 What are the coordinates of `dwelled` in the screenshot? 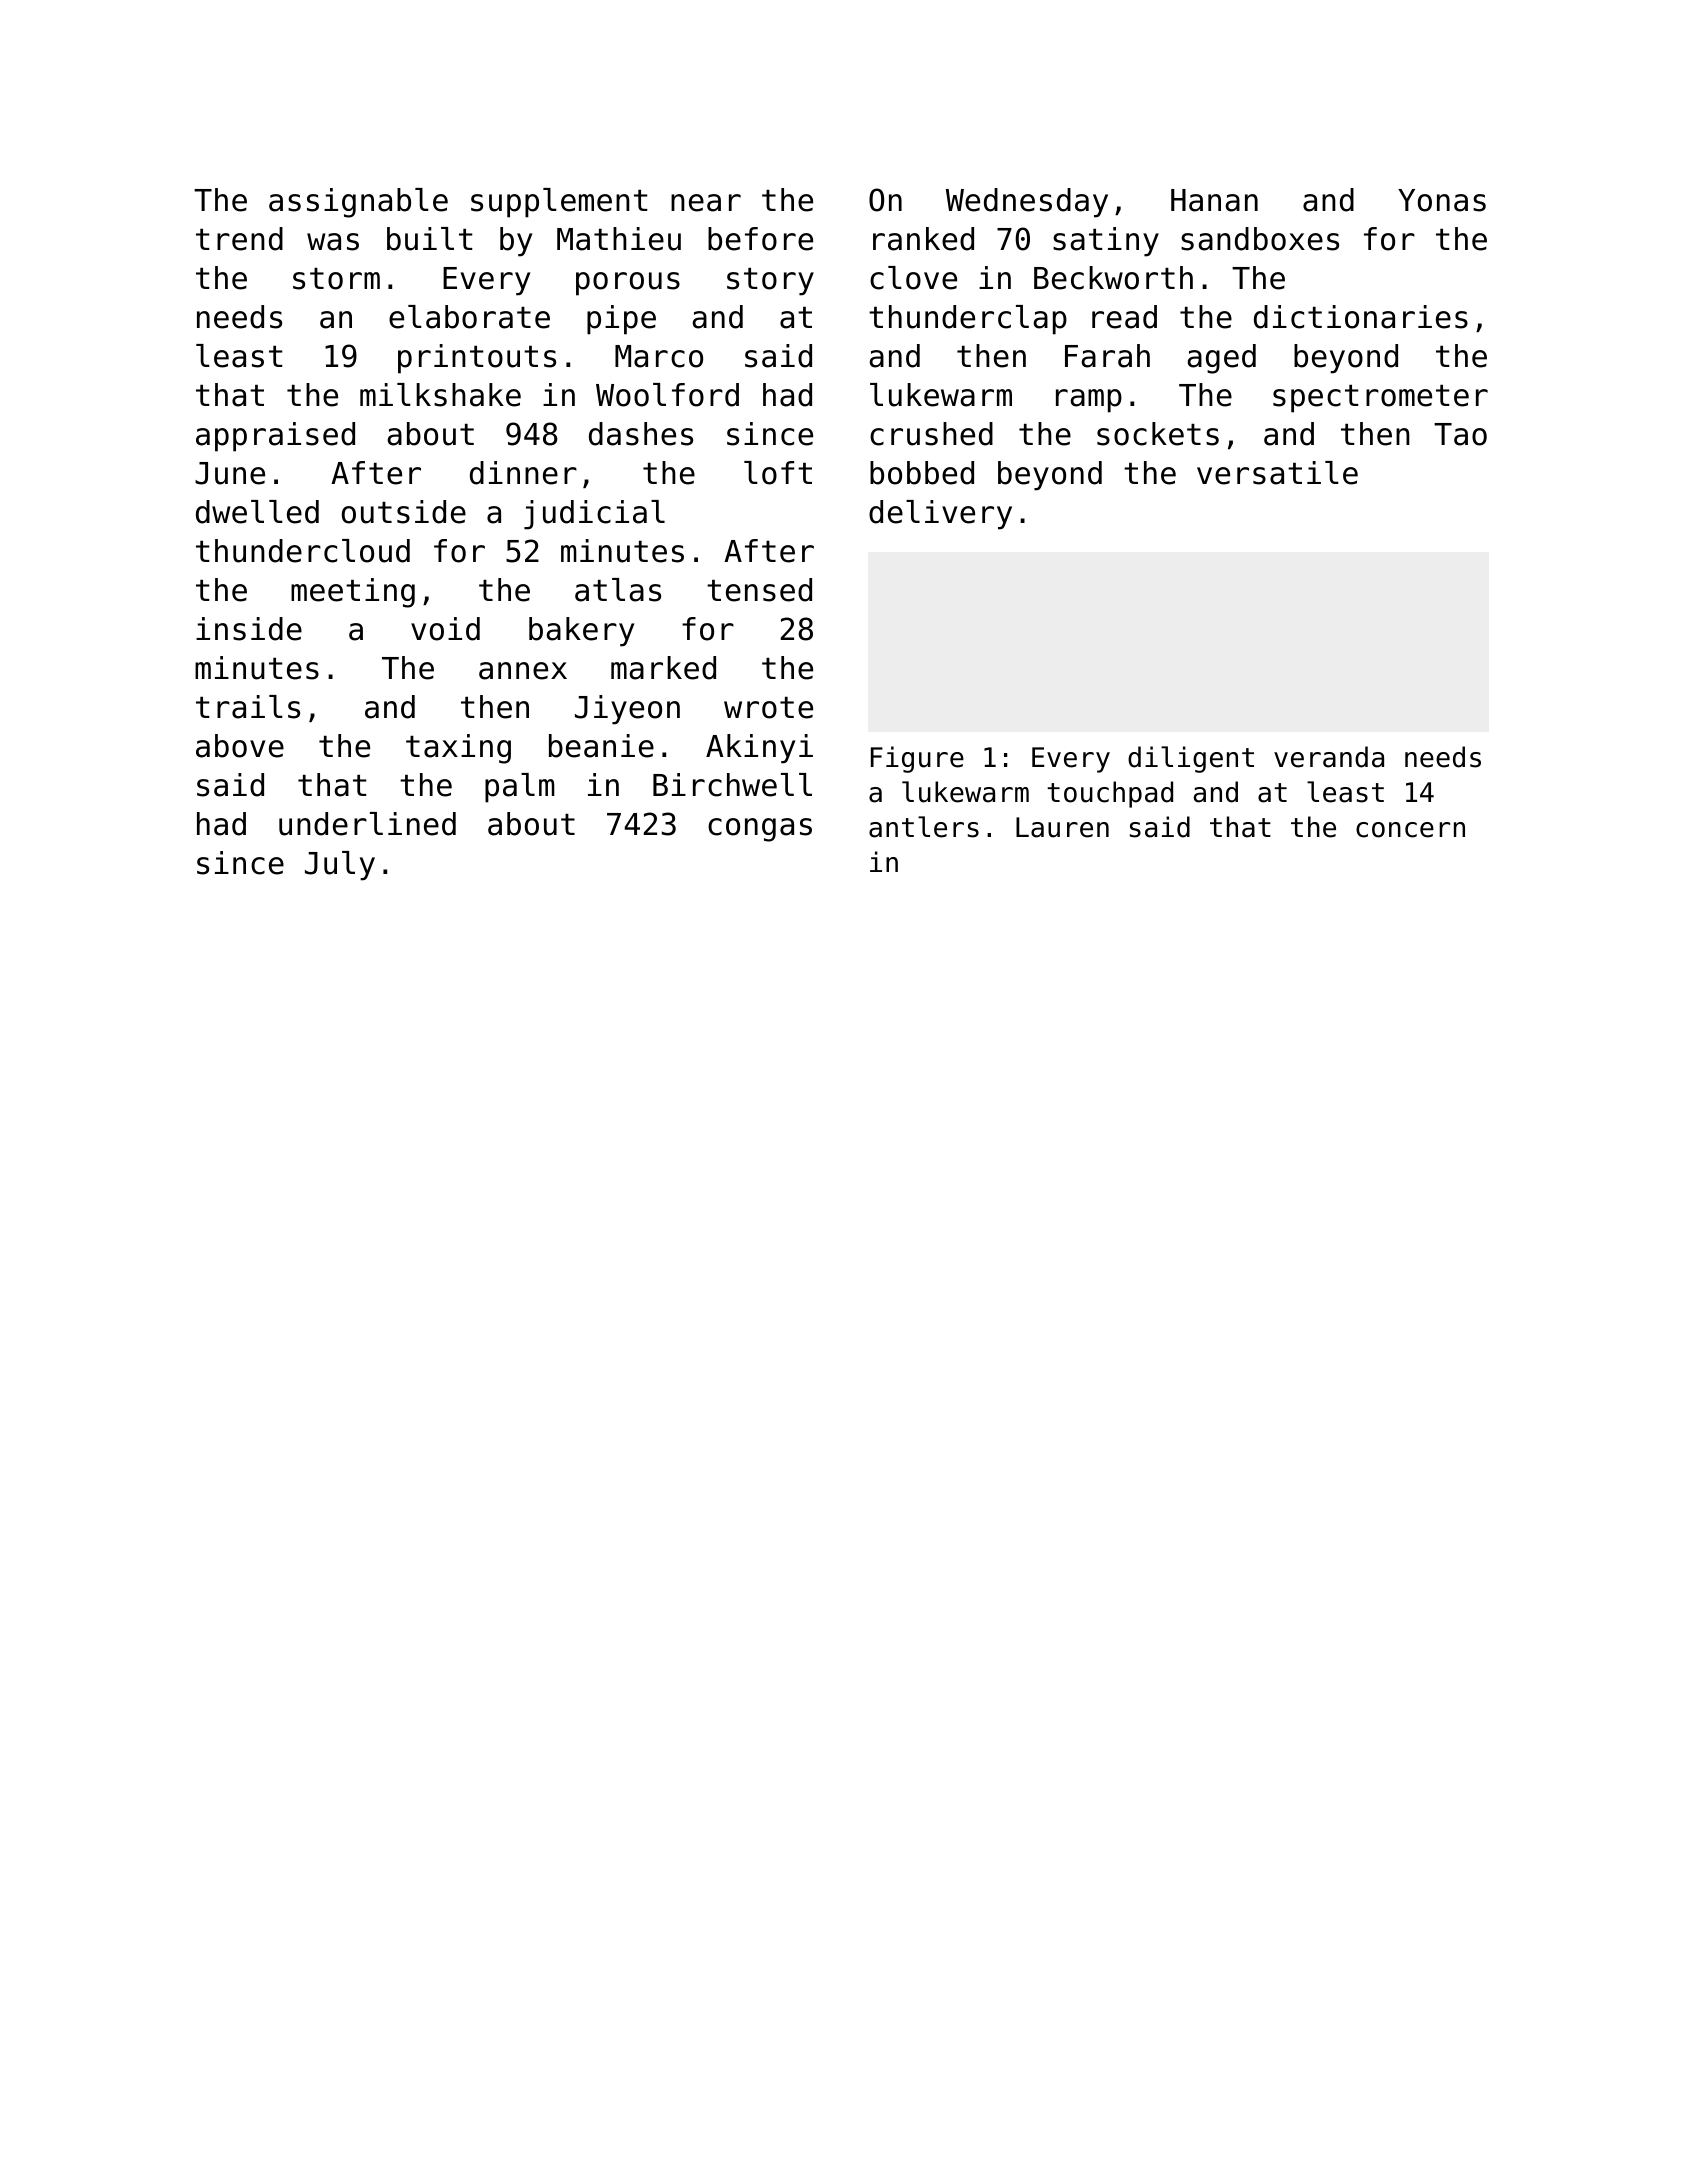 It's located at (257, 512).
